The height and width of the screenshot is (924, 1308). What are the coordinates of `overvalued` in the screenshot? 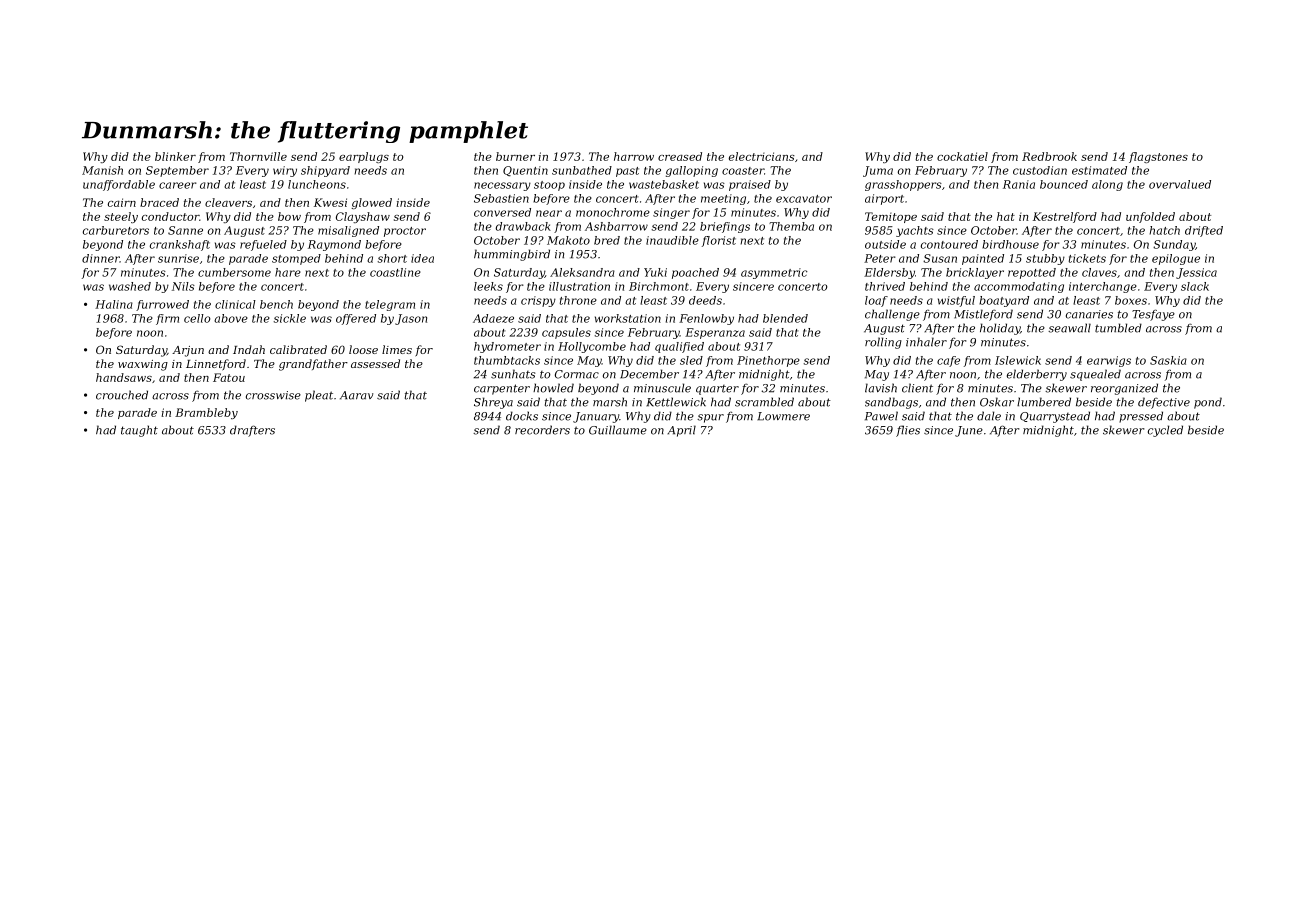 It's located at (1180, 184).
